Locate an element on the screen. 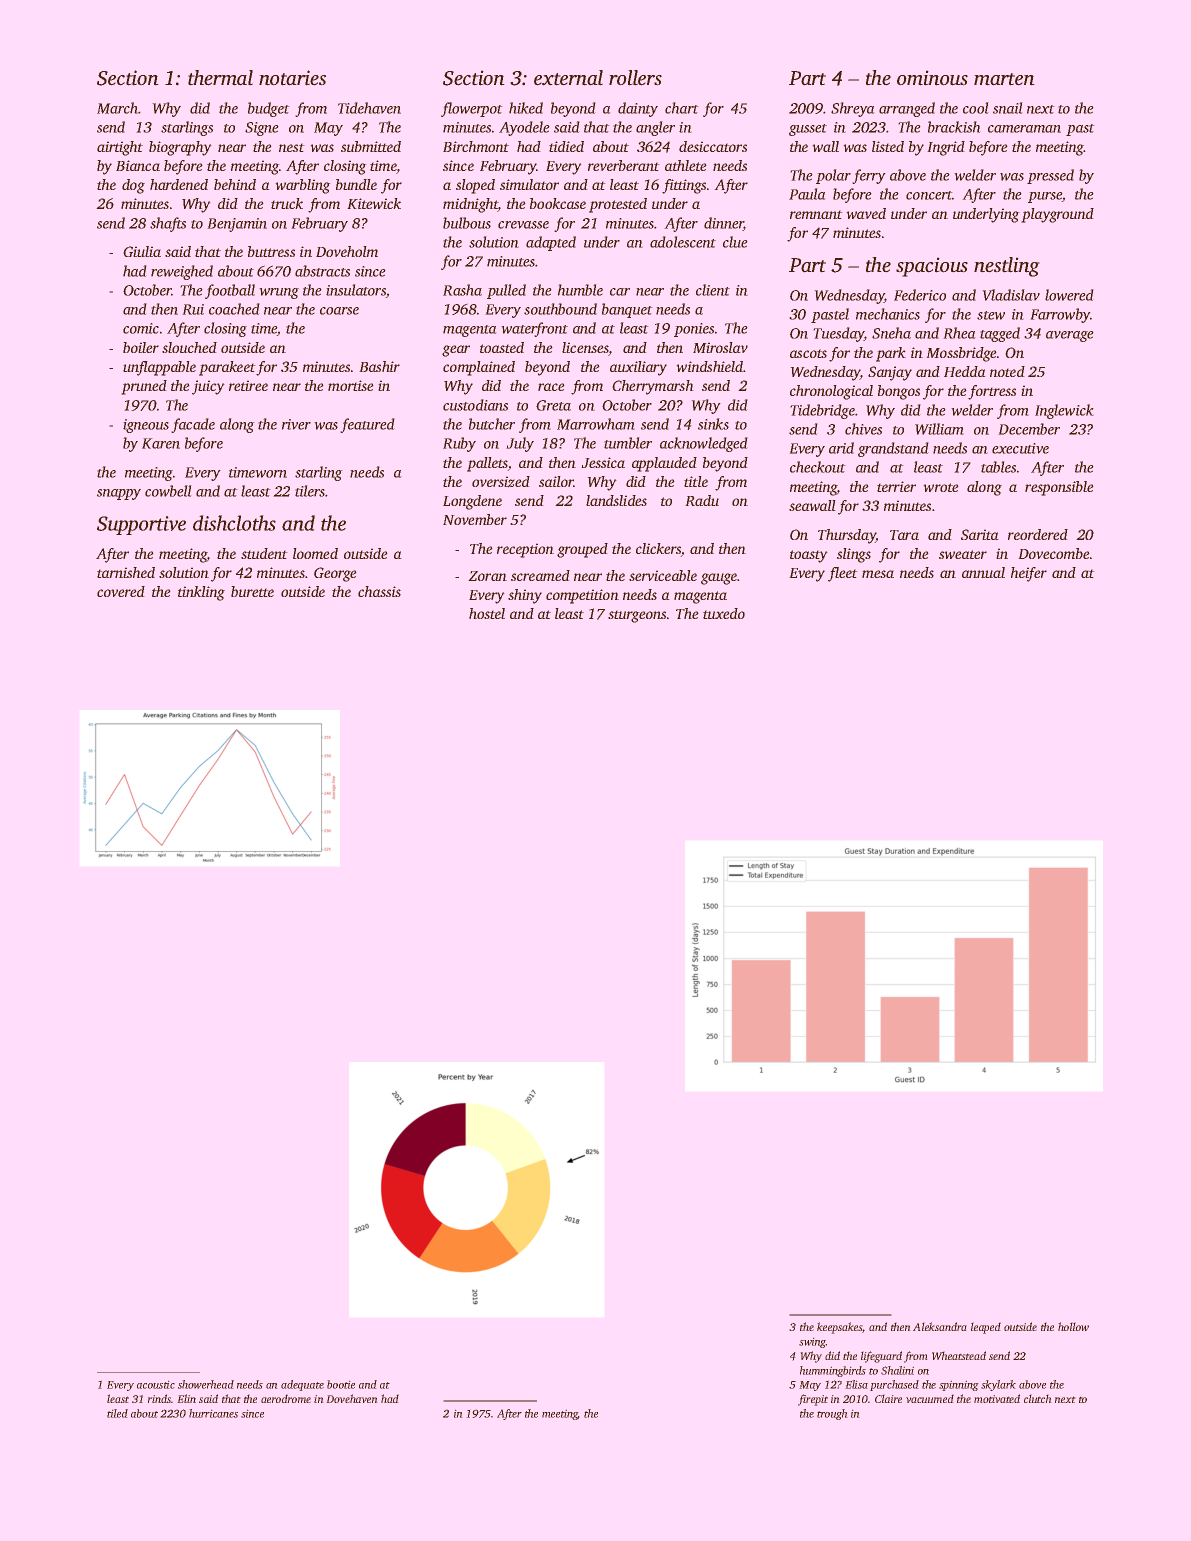  tuxedo is located at coordinates (724, 613).
